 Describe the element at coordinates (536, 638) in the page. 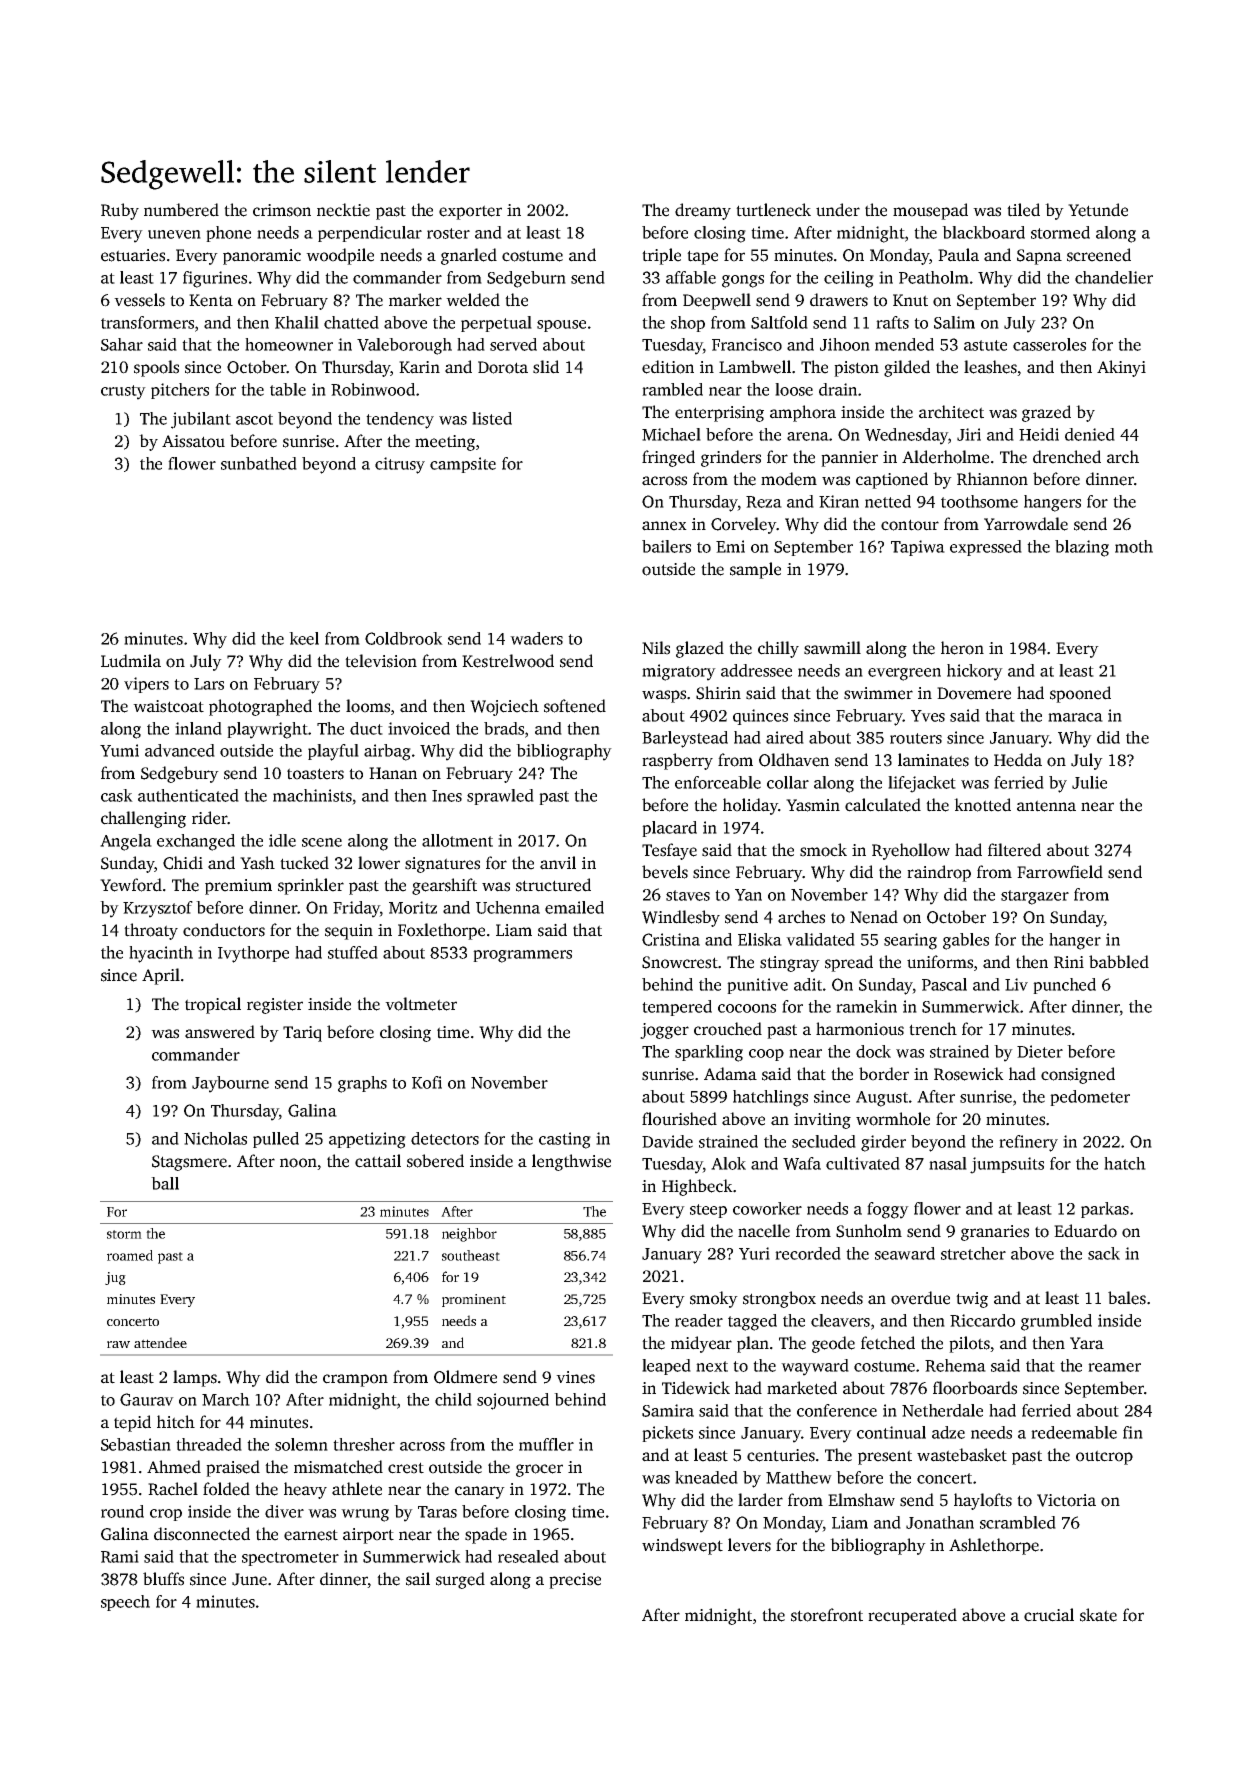

I see `waders` at that location.
